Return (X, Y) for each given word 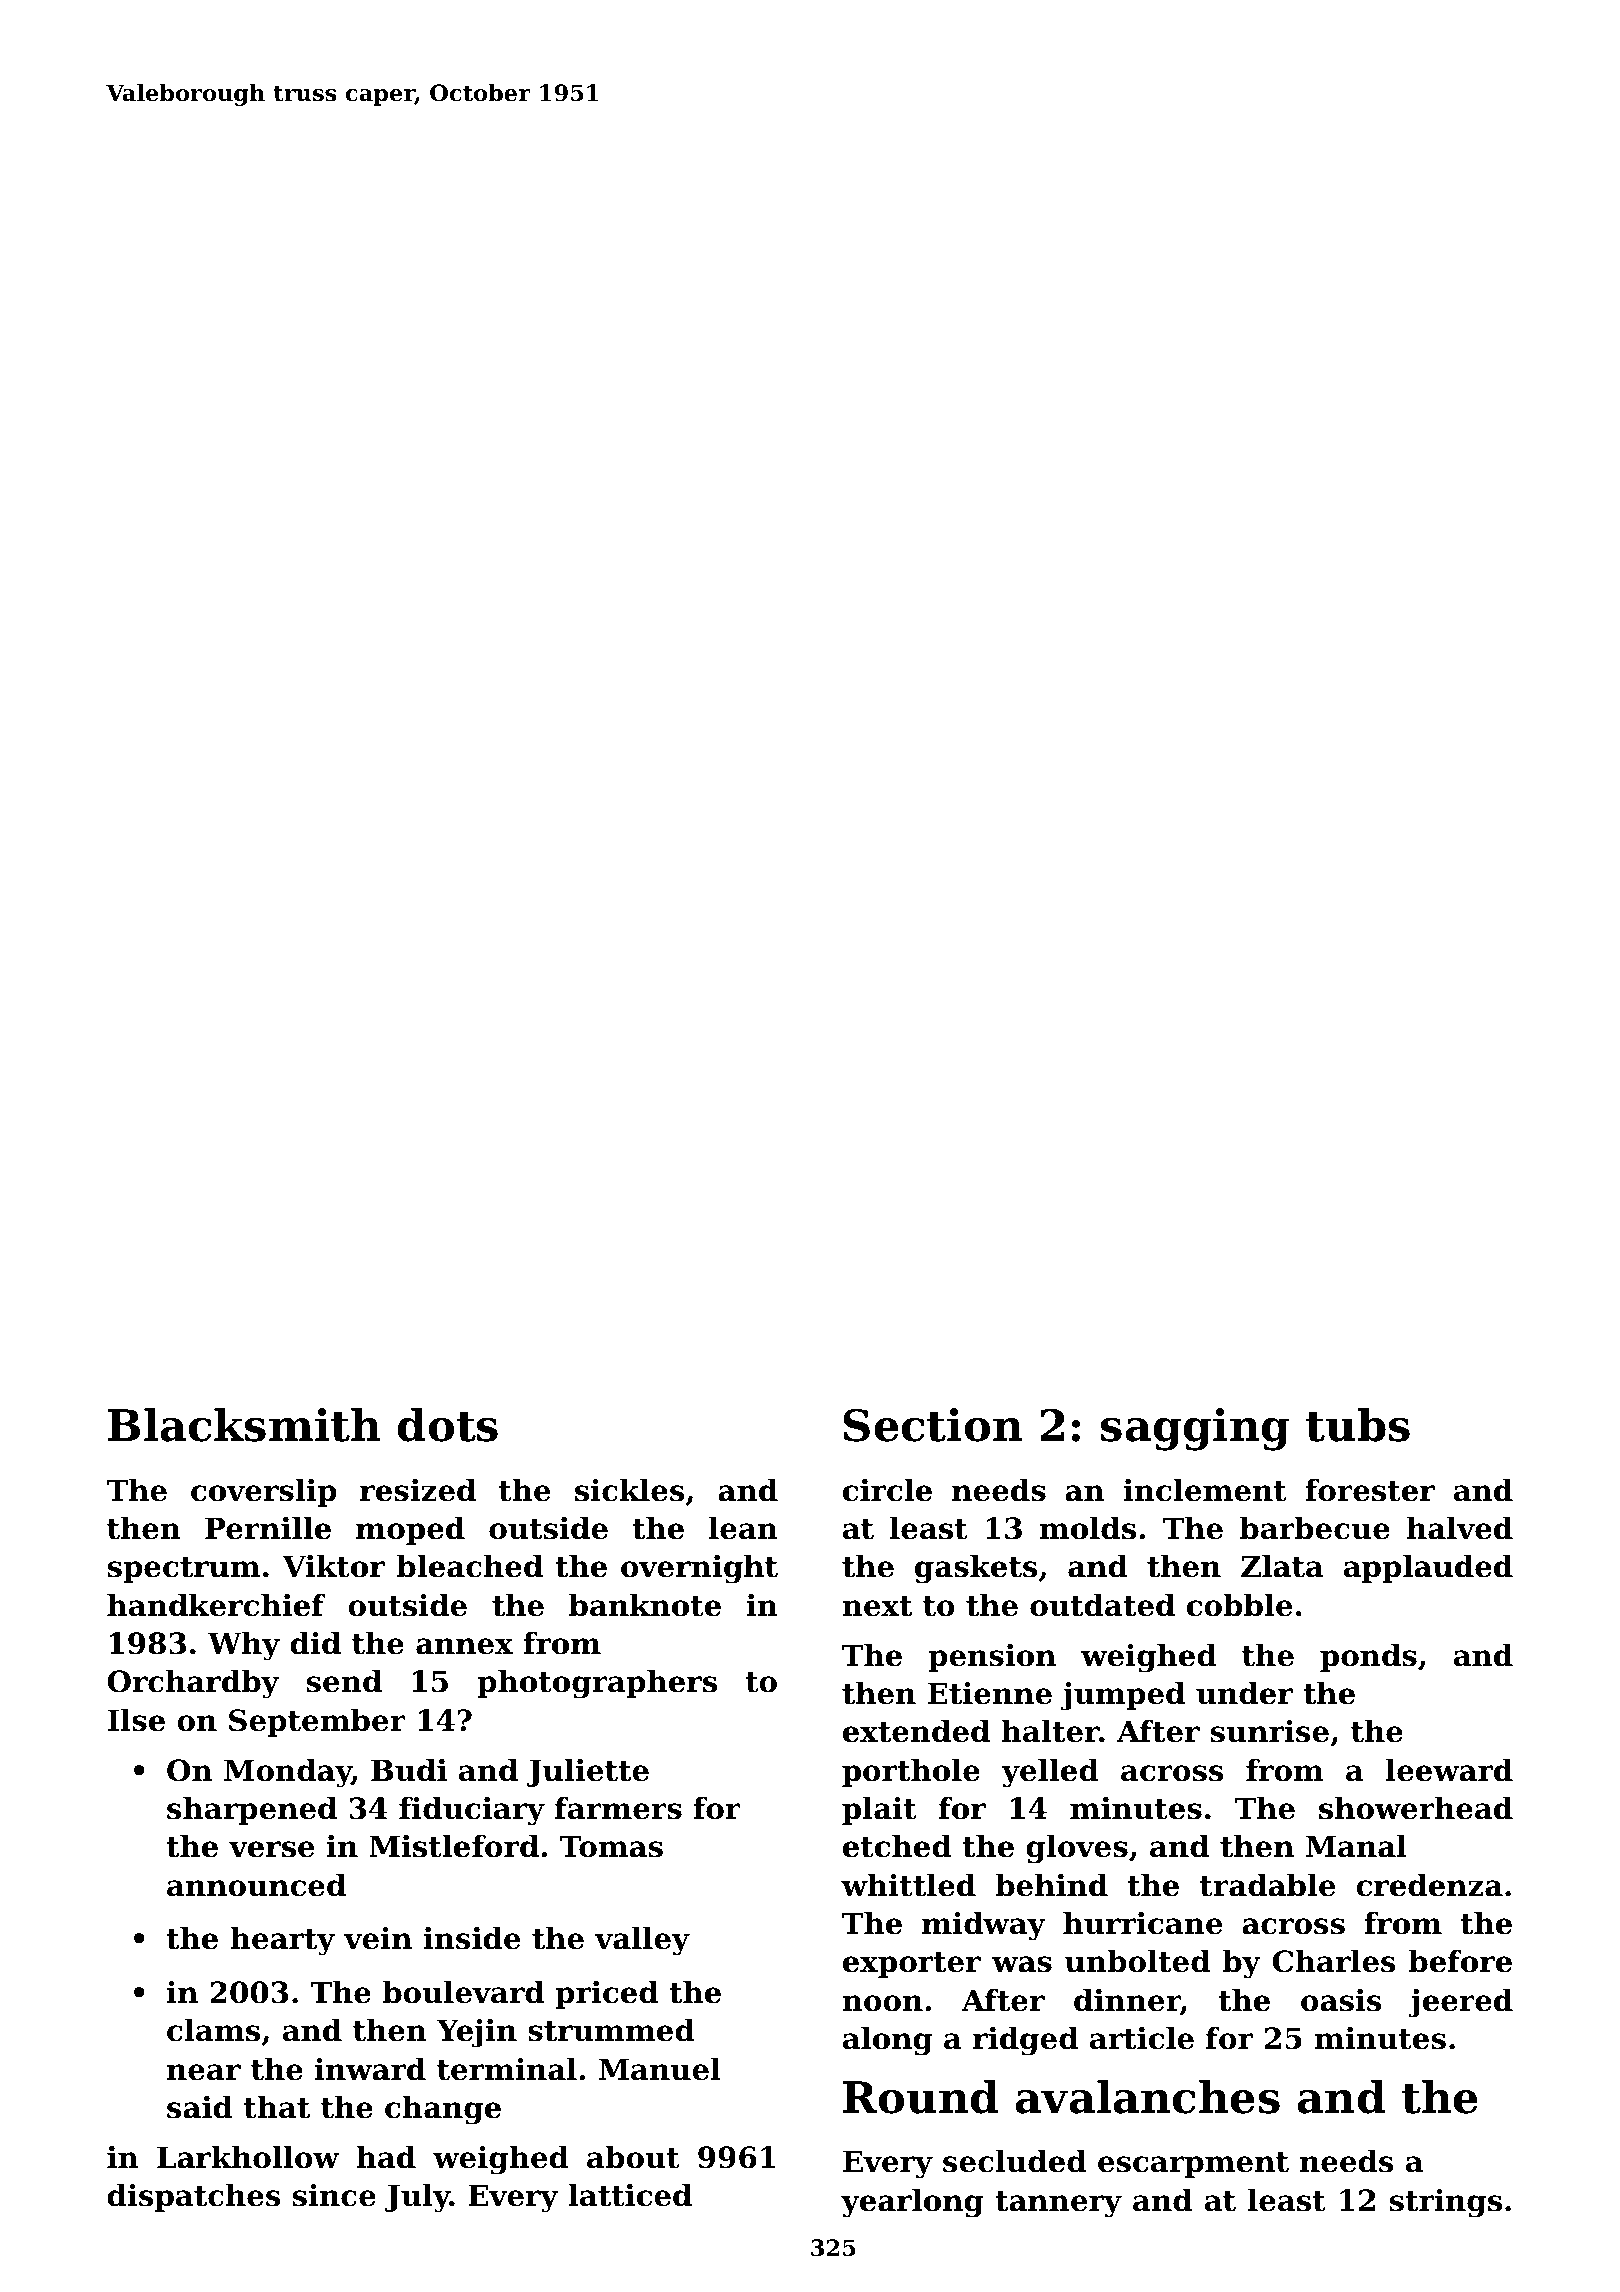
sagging (1195, 1429)
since (334, 2195)
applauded (1428, 1569)
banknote (645, 1605)
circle (887, 1490)
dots (448, 1425)
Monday (288, 1773)
